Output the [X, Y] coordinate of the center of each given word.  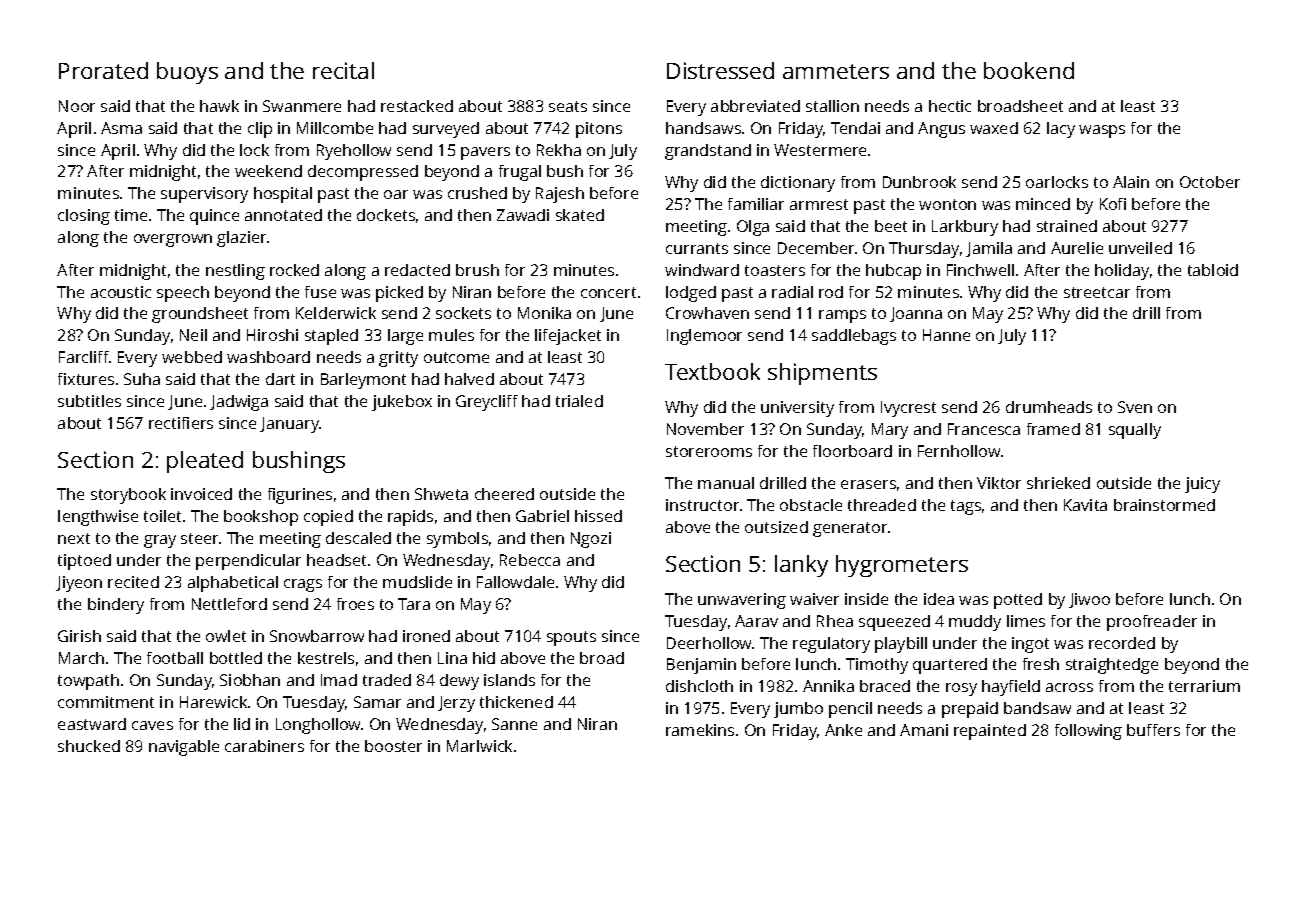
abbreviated [755, 106]
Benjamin [701, 666]
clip [260, 130]
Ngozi [591, 540]
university [797, 409]
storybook [128, 496]
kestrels [326, 658]
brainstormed [1164, 505]
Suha [142, 379]
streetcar [1097, 292]
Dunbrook [919, 182]
